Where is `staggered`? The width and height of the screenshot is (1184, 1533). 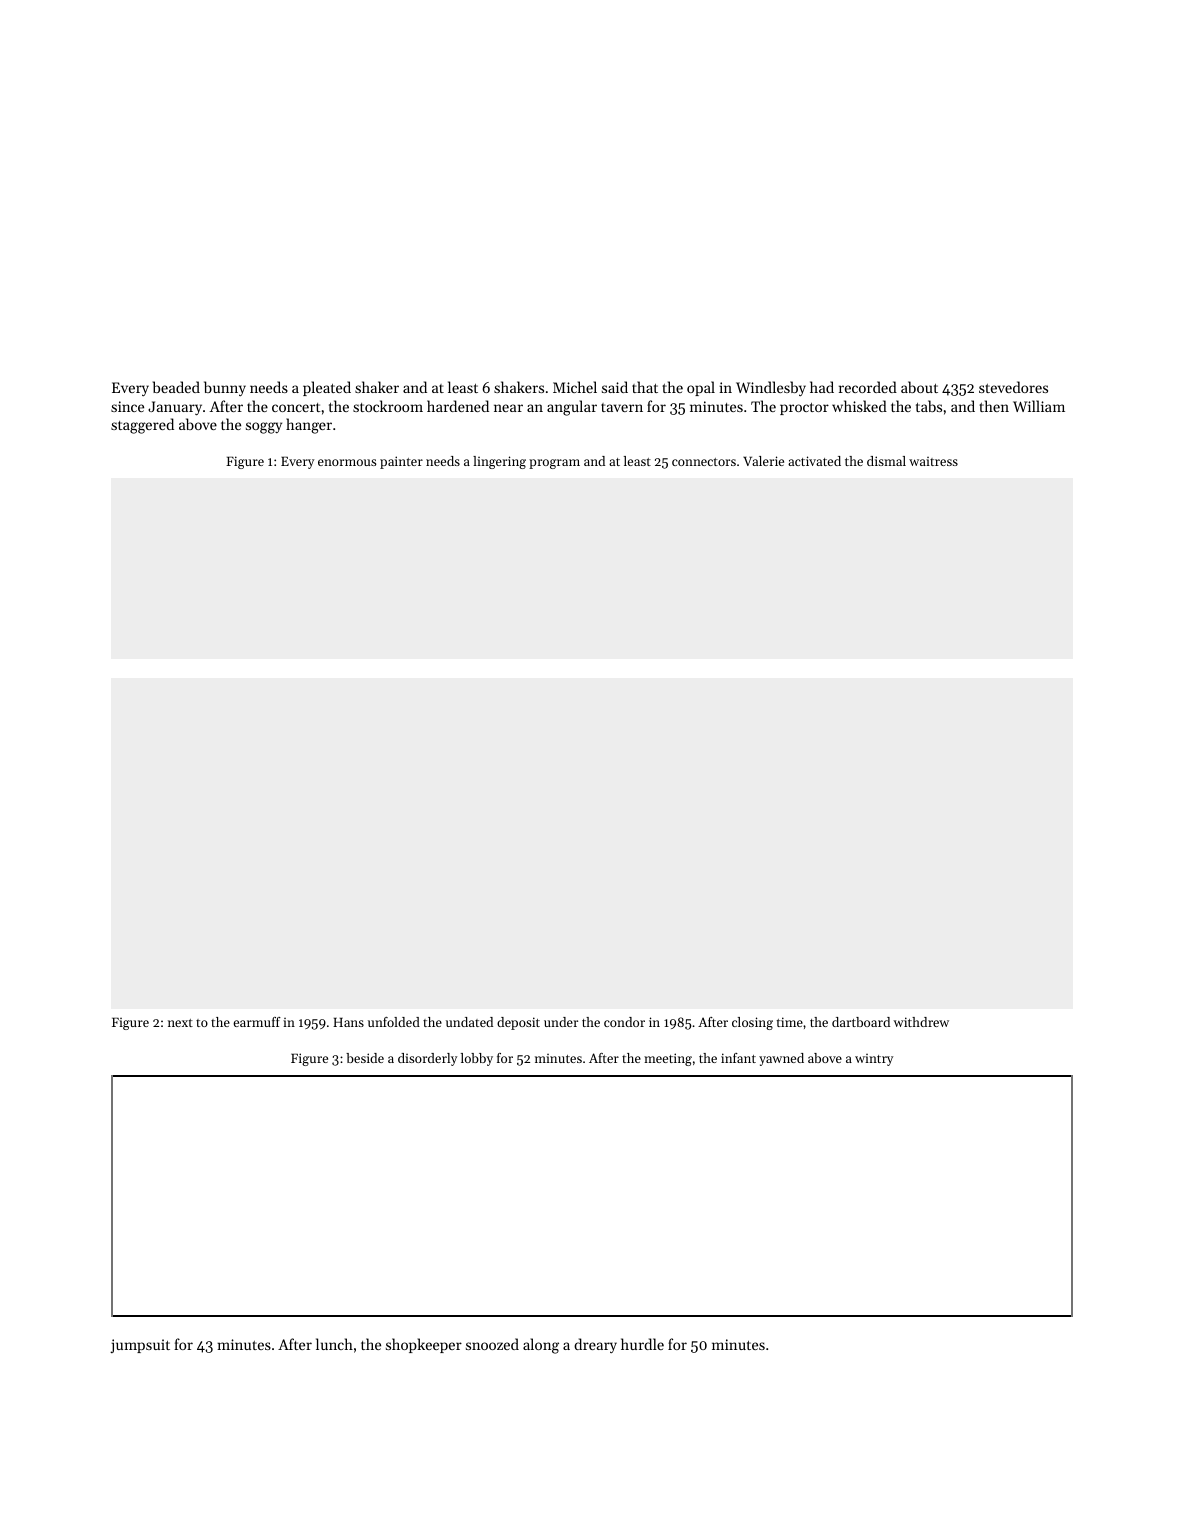
staggered is located at coordinates (142, 426).
